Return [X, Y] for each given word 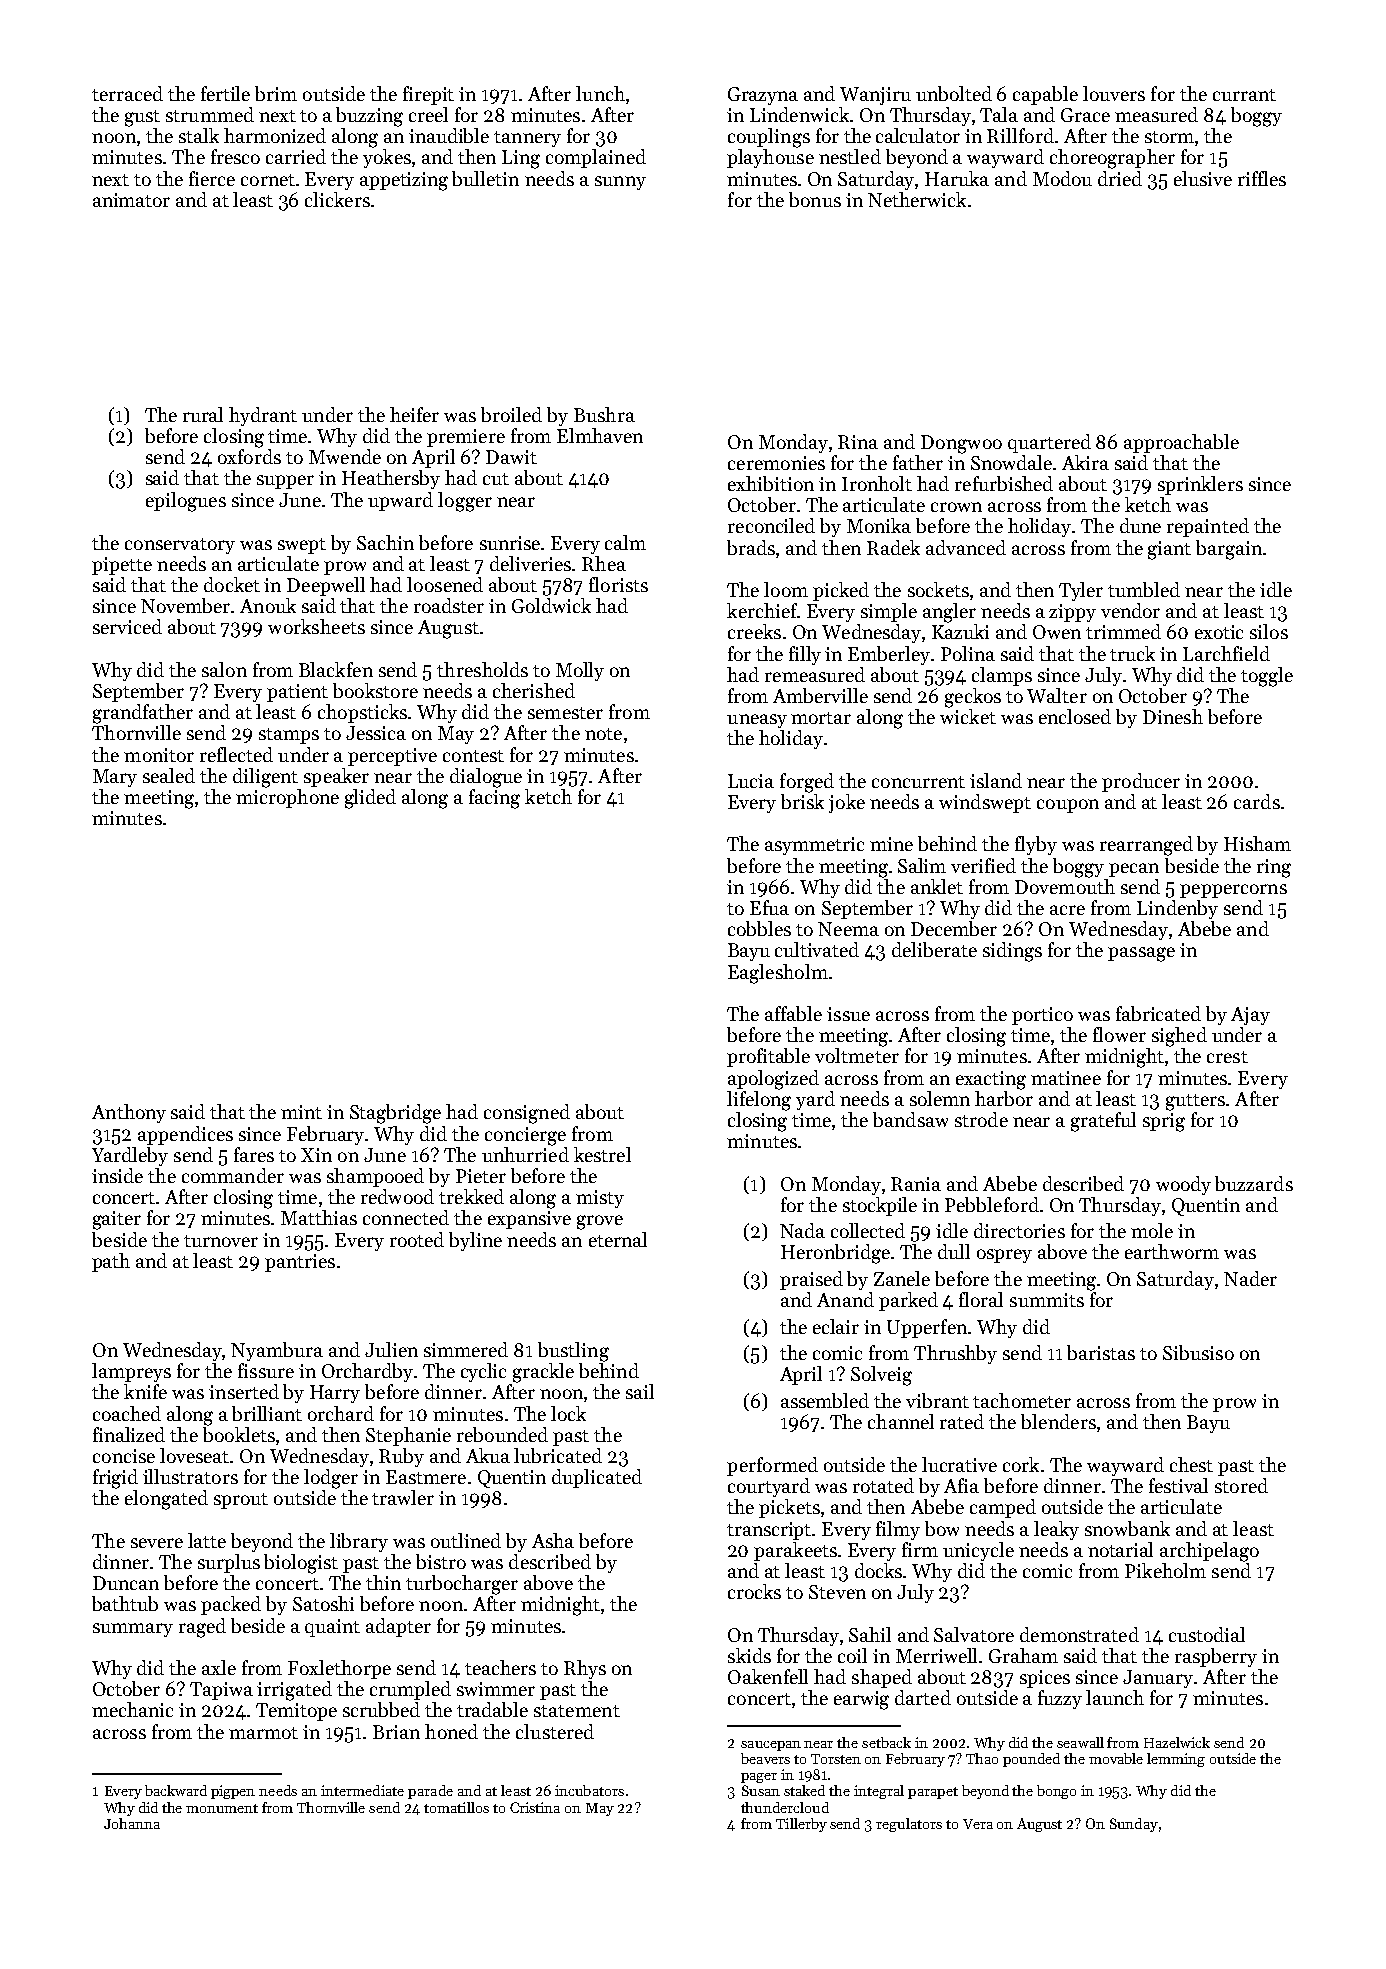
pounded [1031, 1760]
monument [222, 1808]
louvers [1114, 93]
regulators [909, 1825]
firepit [428, 95]
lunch [600, 93]
